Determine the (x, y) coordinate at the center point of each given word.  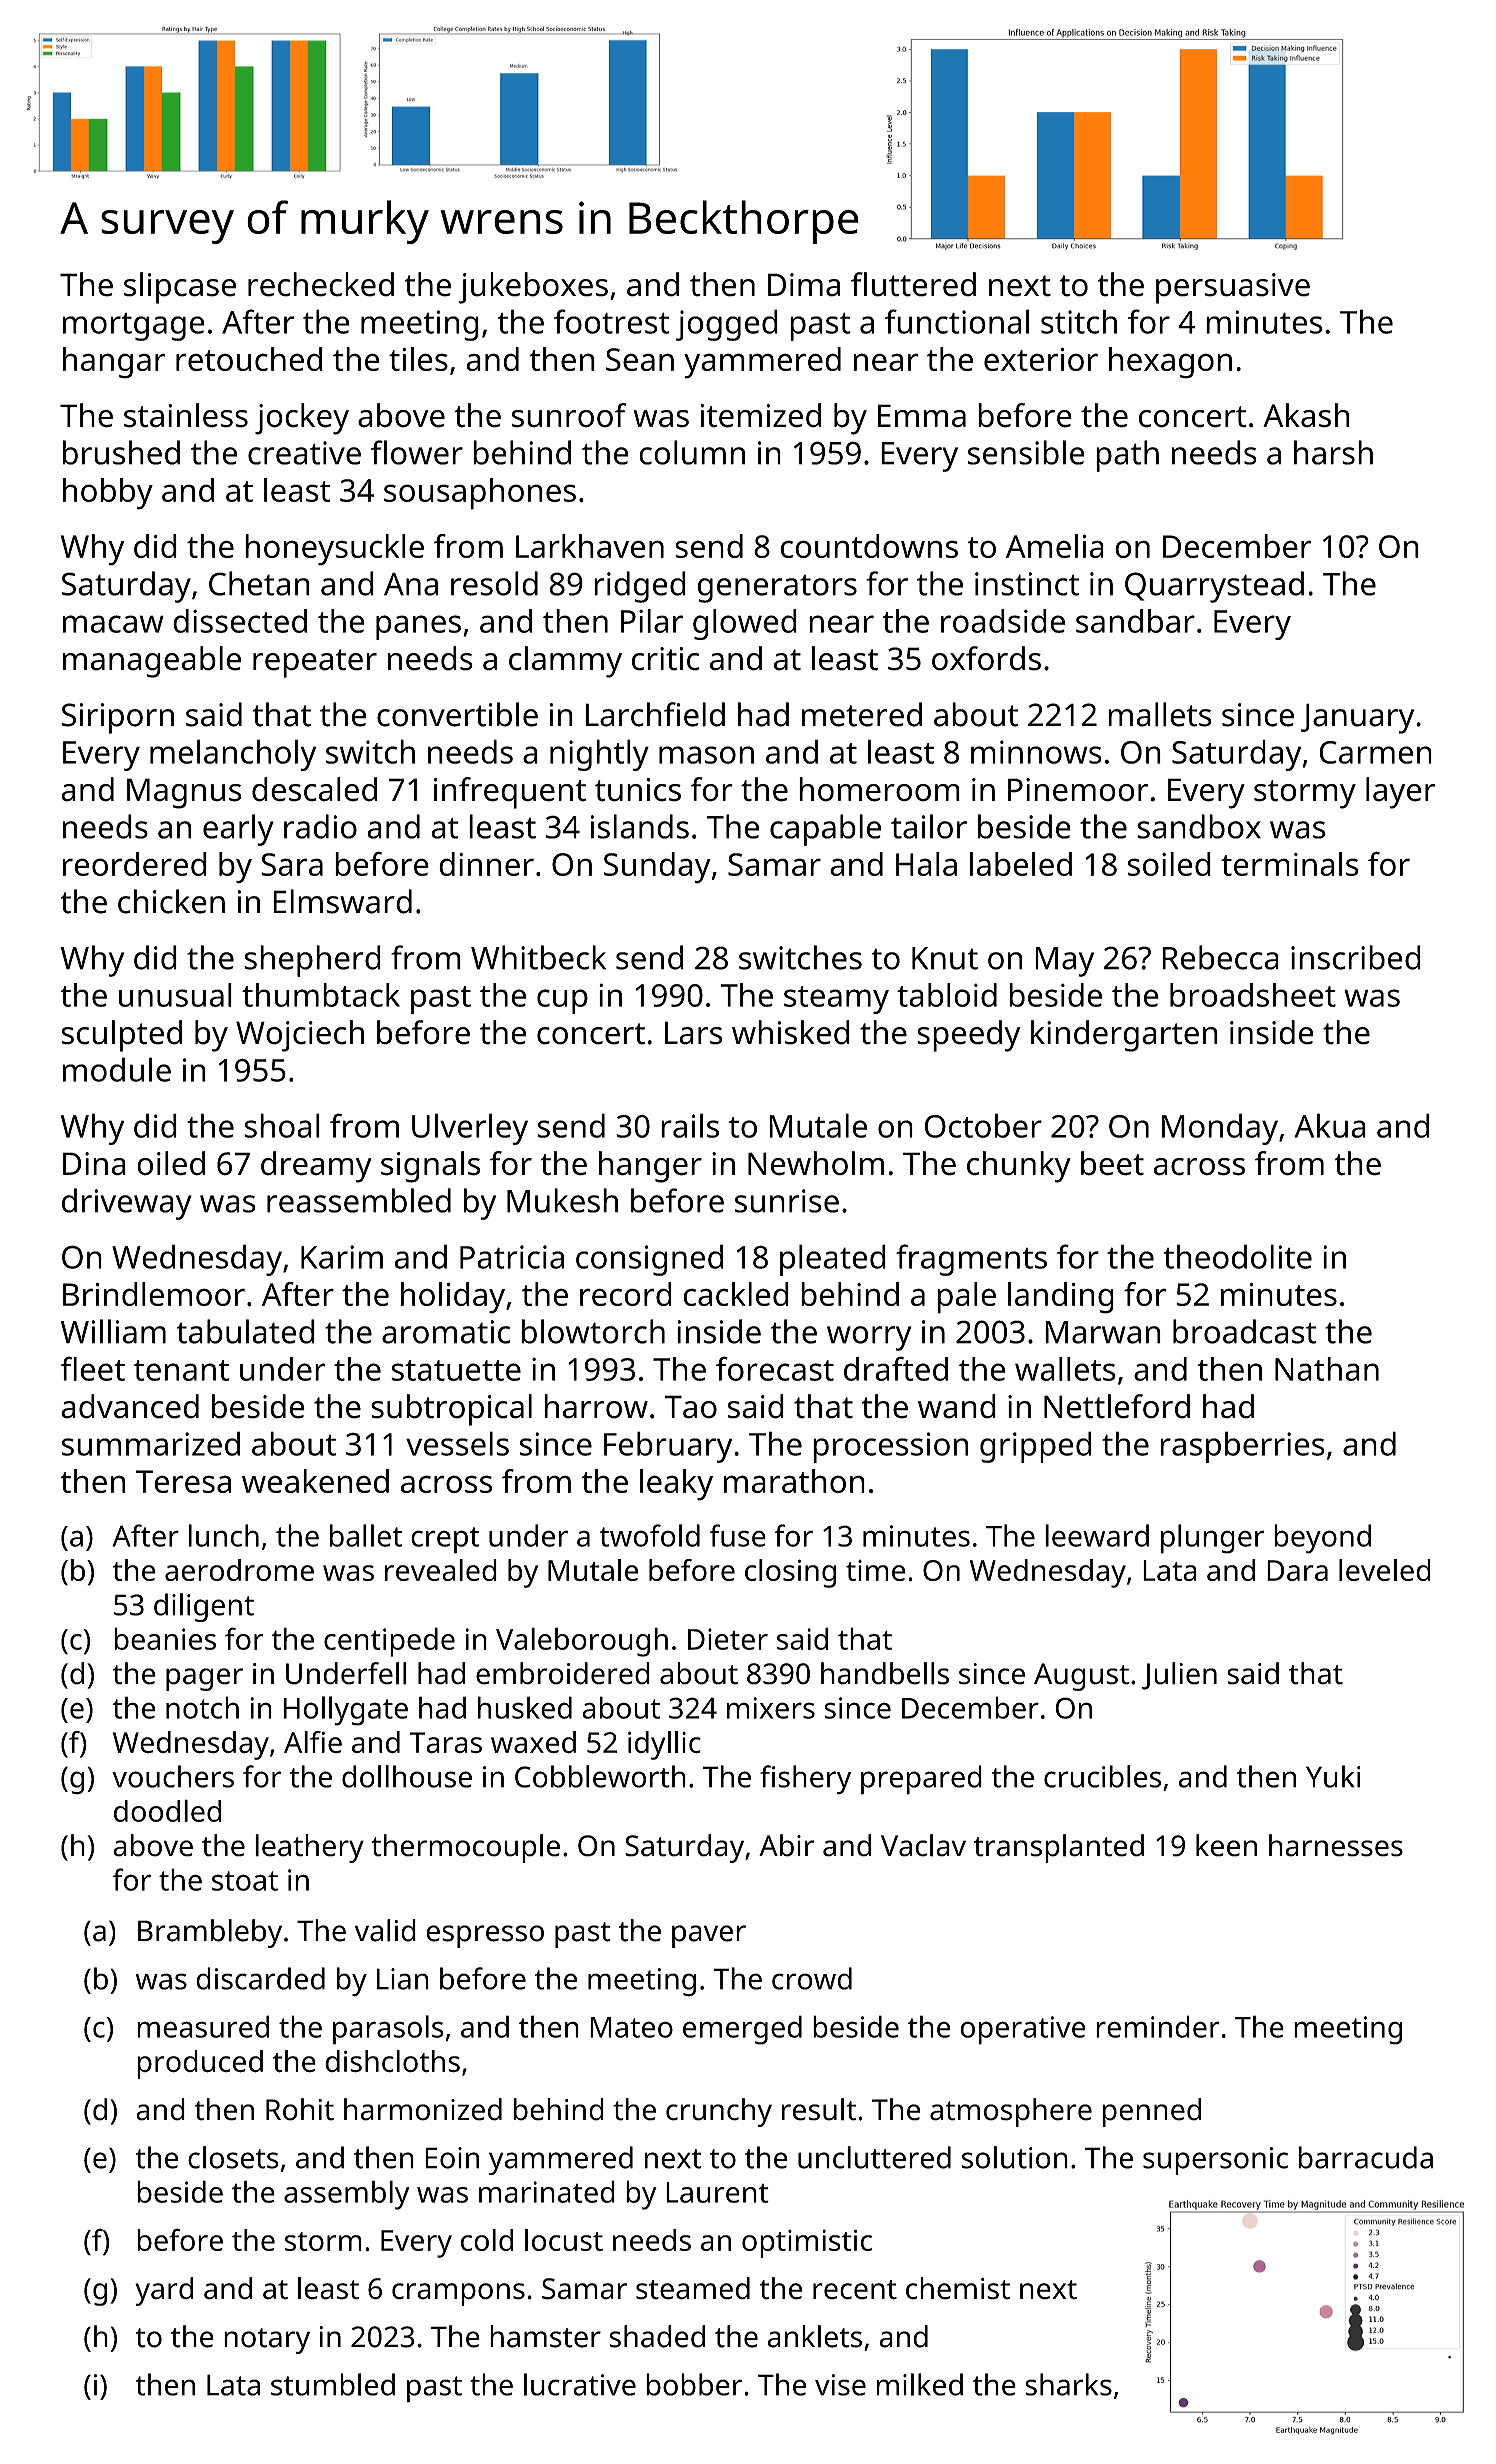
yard (164, 2291)
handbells (885, 1673)
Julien (1179, 1676)
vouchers (173, 1776)
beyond (1322, 1539)
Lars (694, 1033)
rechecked (321, 284)
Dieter (728, 1639)
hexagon (1170, 363)
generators (777, 588)
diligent (204, 1607)
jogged (727, 325)
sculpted (122, 1036)
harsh (1333, 452)
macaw (113, 624)
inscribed (1356, 957)
